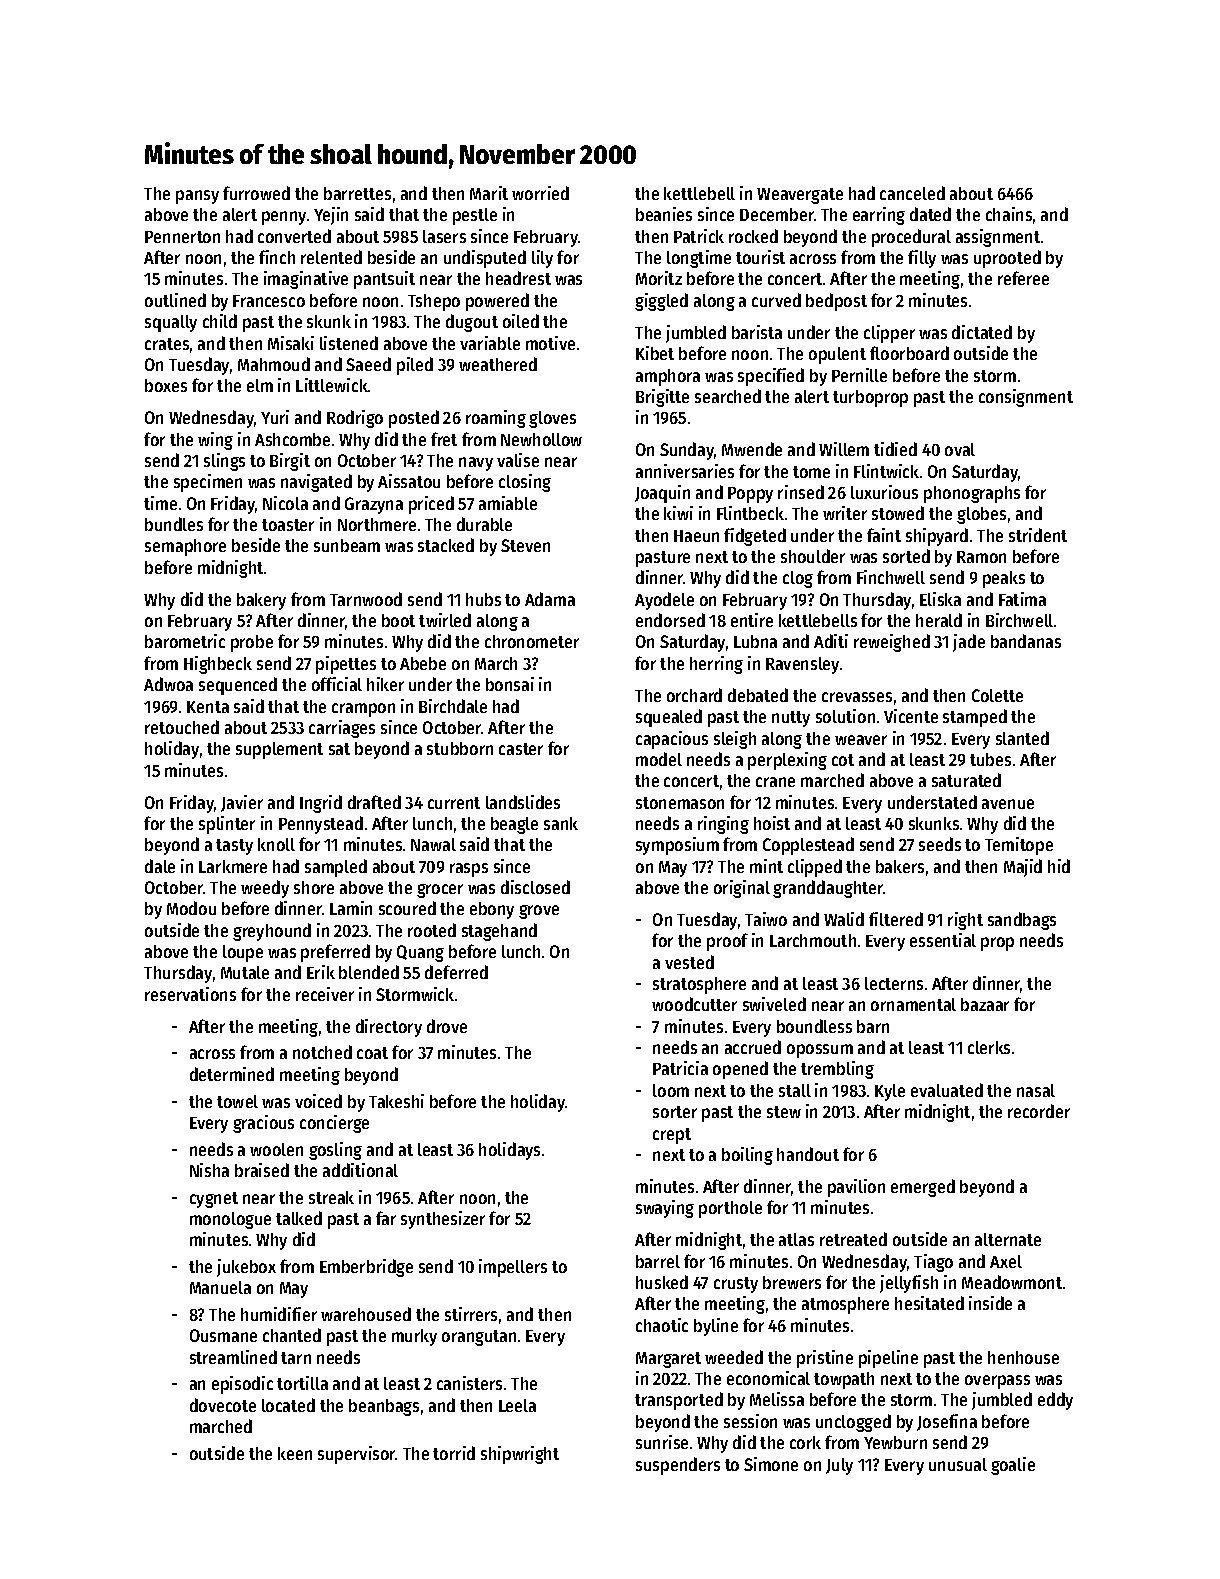 This screenshot has height=1579, width=1220. What do you see at coordinates (678, 1466) in the screenshot?
I see `suspenders` at bounding box center [678, 1466].
